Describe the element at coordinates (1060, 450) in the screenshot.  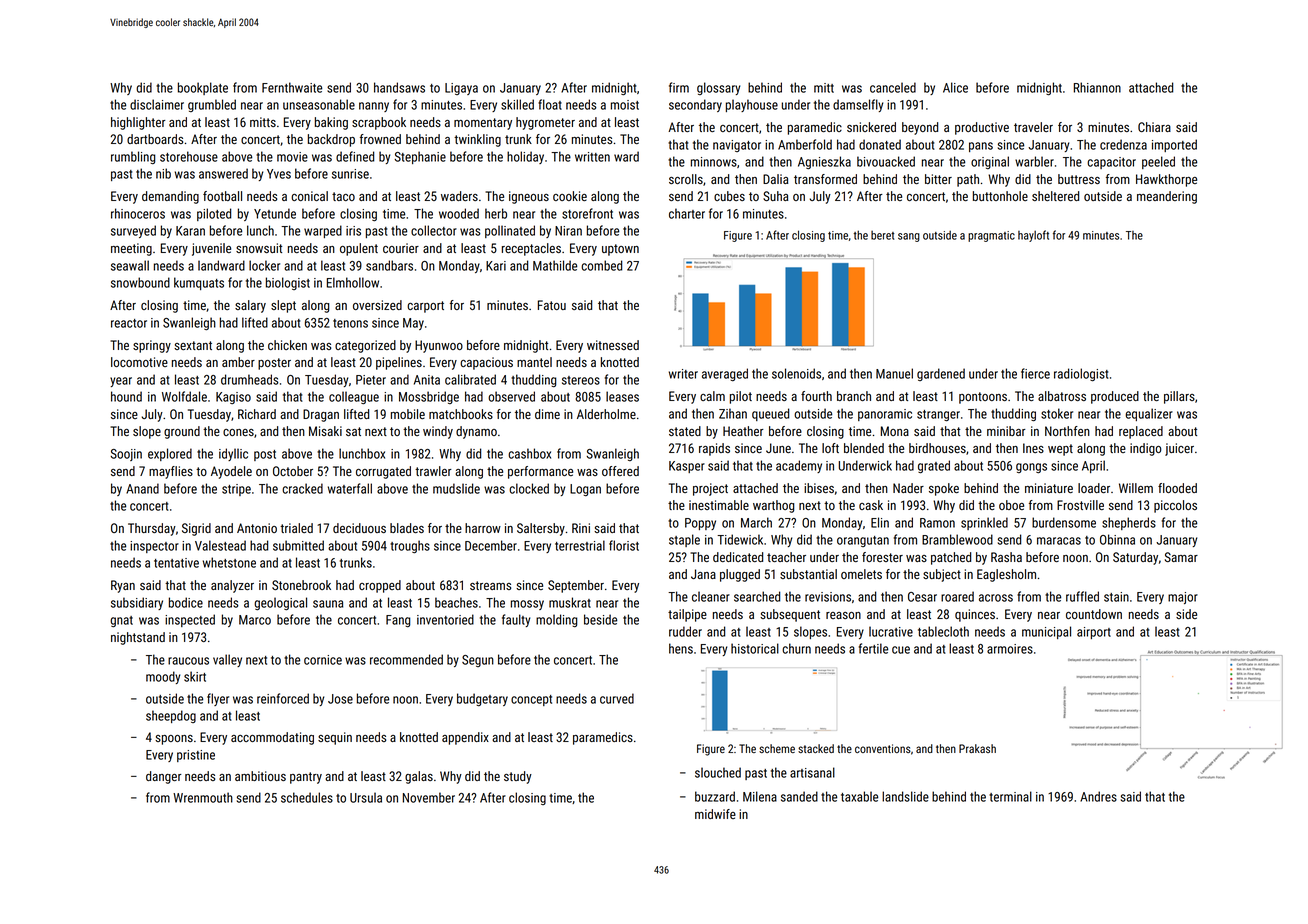
I see `wept` at that location.
